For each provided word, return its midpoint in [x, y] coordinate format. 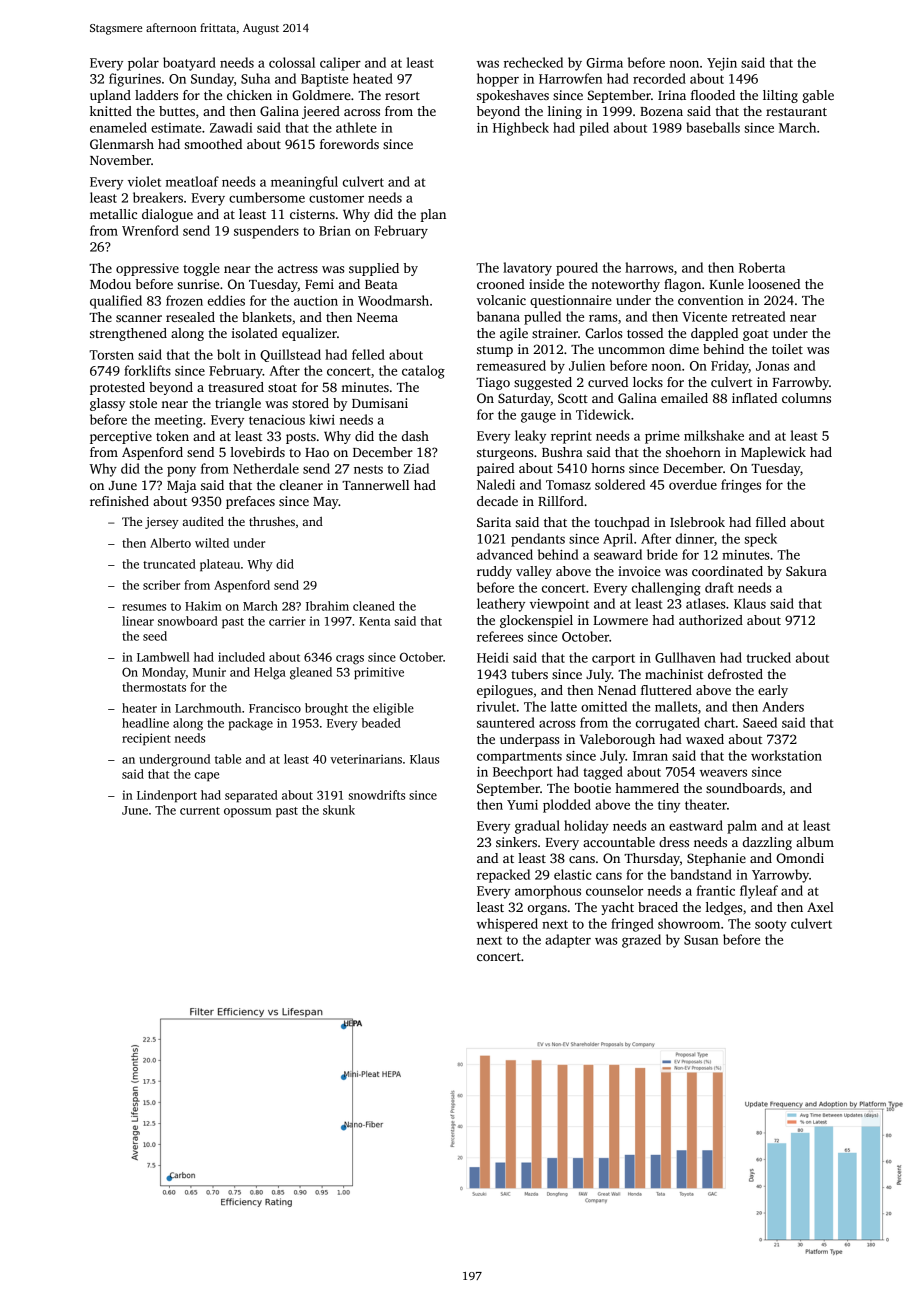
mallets [676, 706]
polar [143, 64]
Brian [335, 231]
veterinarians [366, 759]
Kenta [374, 621]
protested [117, 388]
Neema [377, 317]
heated [373, 78]
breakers [158, 197]
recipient [146, 739]
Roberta [762, 267]
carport [613, 660]
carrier [287, 621]
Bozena [661, 111]
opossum [248, 813]
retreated [758, 316]
